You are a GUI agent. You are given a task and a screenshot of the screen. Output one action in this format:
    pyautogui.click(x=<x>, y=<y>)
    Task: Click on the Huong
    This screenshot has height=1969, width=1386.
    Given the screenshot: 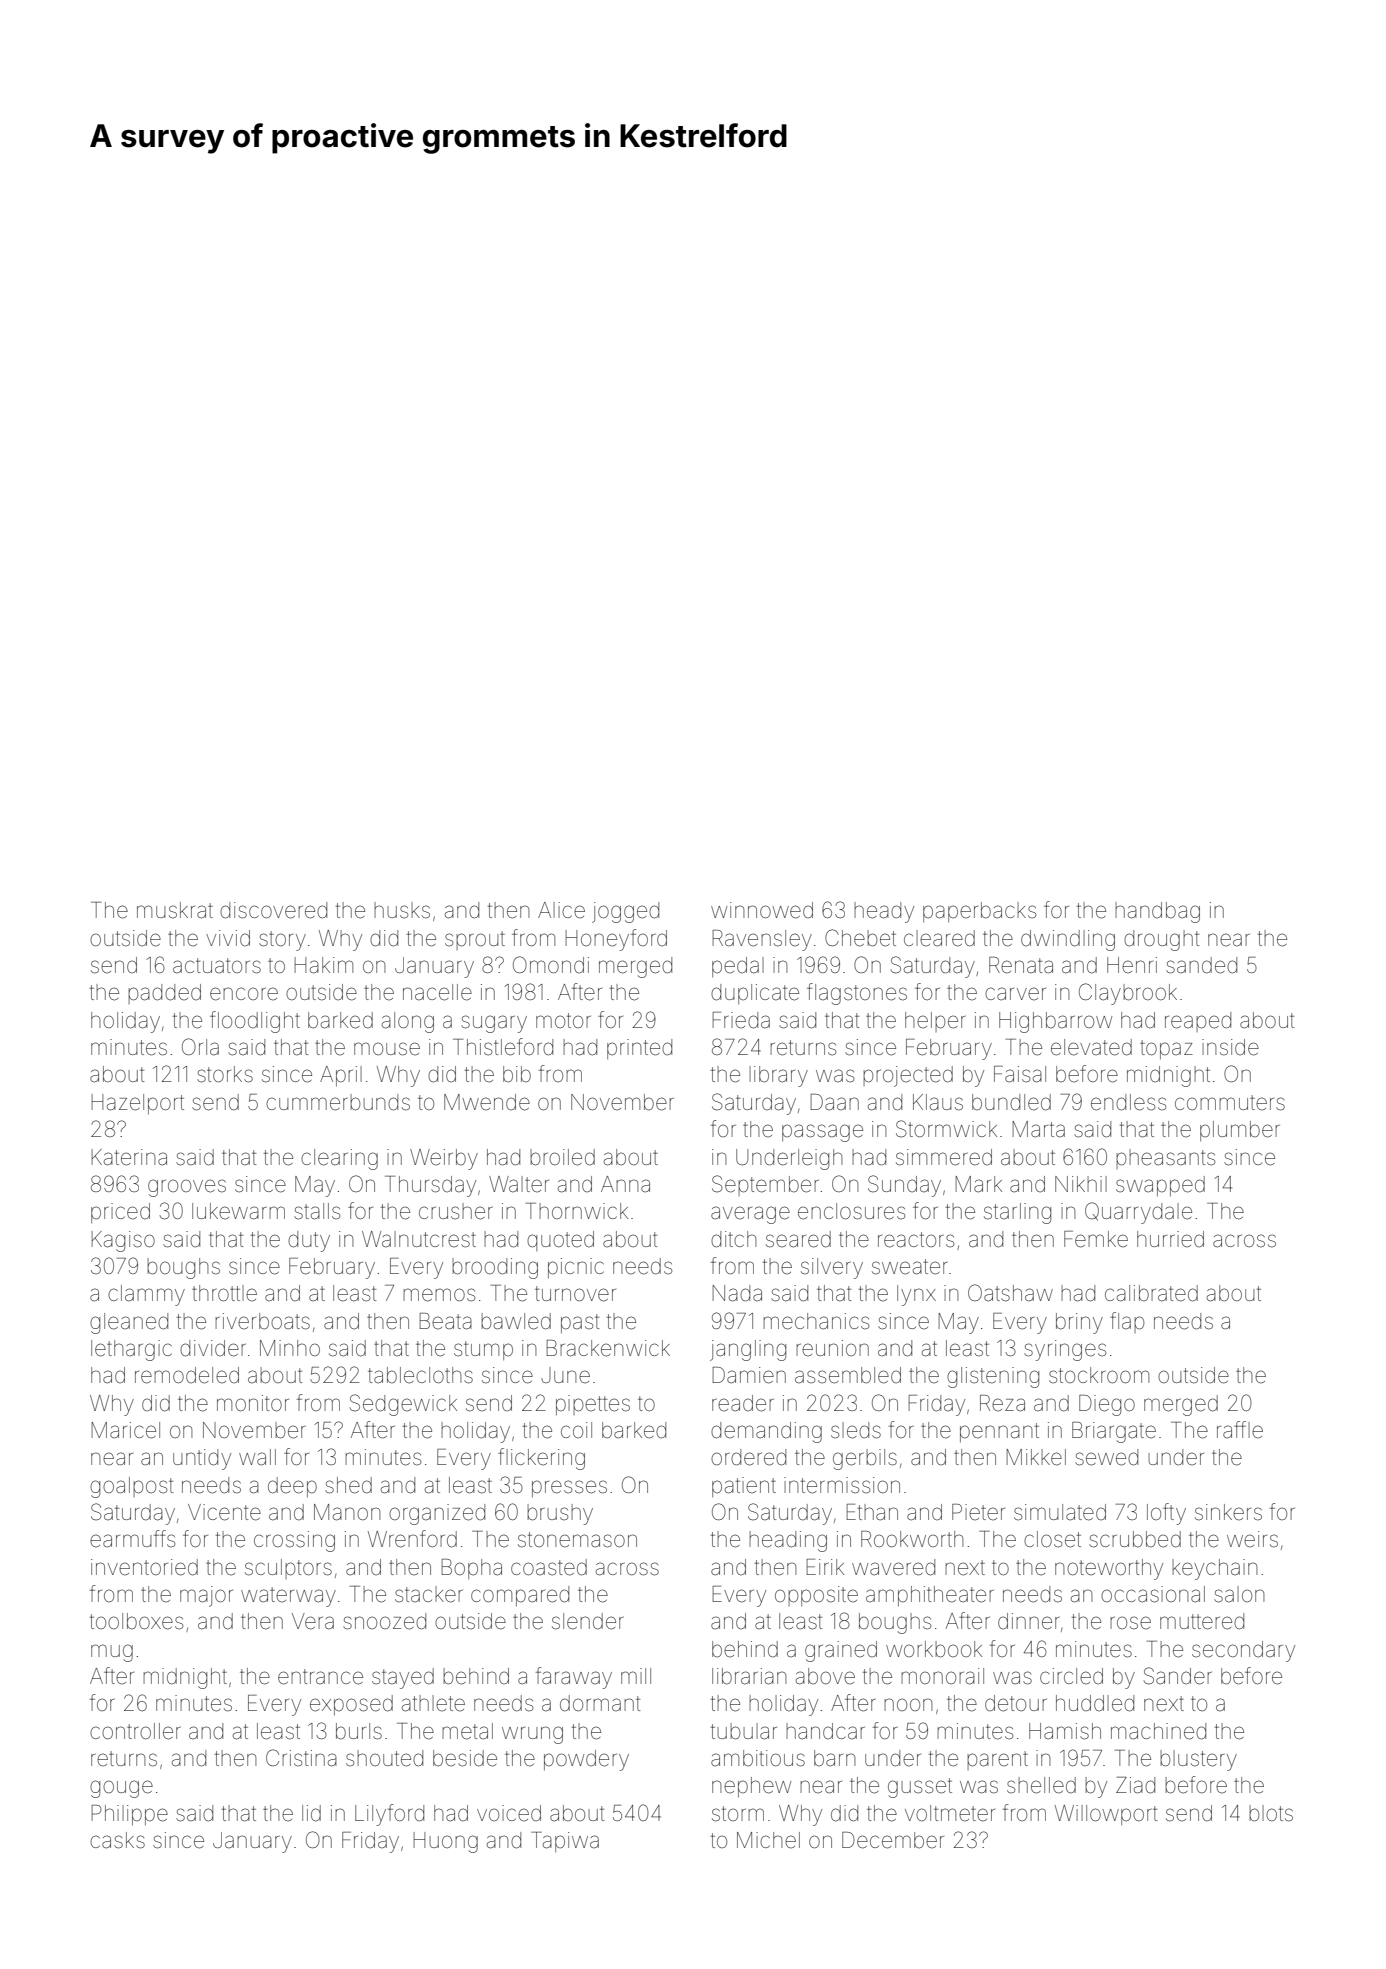 What is the action you would take?
    pyautogui.click(x=446, y=1842)
